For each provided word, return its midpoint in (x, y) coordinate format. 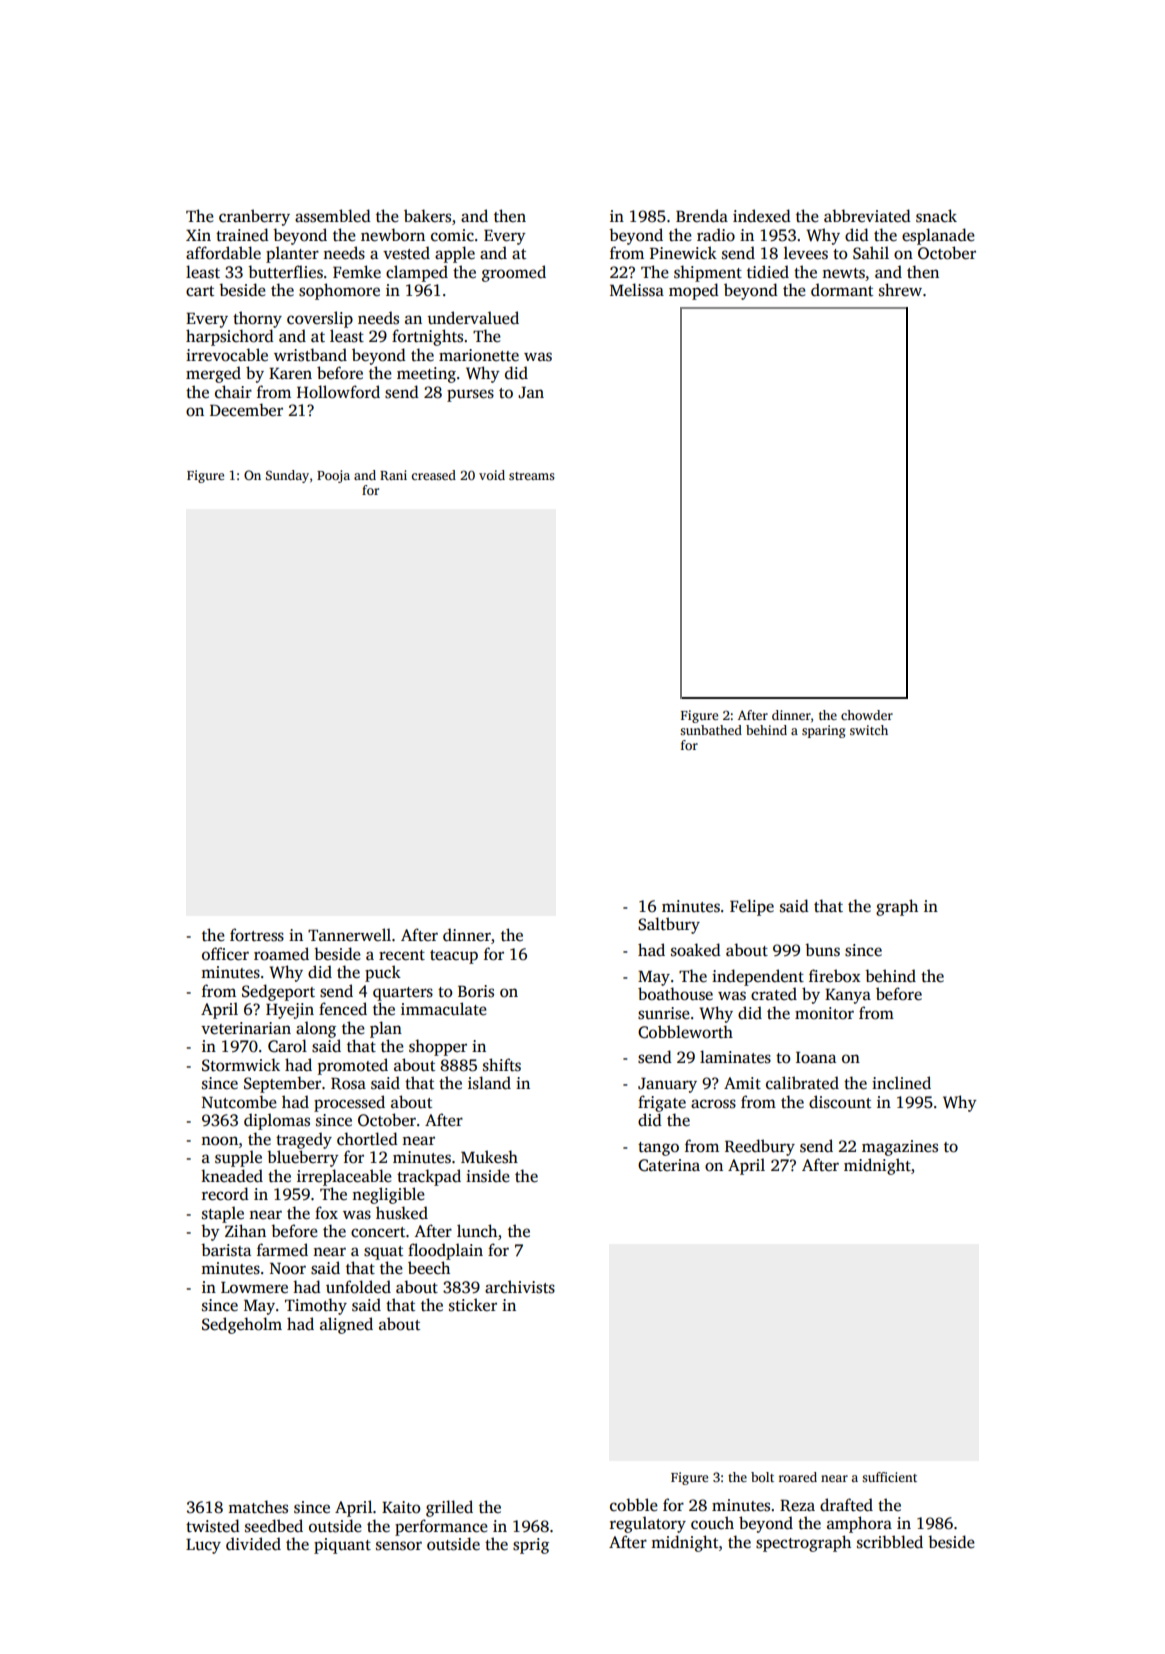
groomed (514, 273)
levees (806, 253)
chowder (867, 715)
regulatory (648, 1524)
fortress (257, 935)
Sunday (287, 476)
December (246, 410)
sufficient (889, 1477)
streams (532, 476)
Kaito (401, 1507)
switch (869, 730)
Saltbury (669, 925)
